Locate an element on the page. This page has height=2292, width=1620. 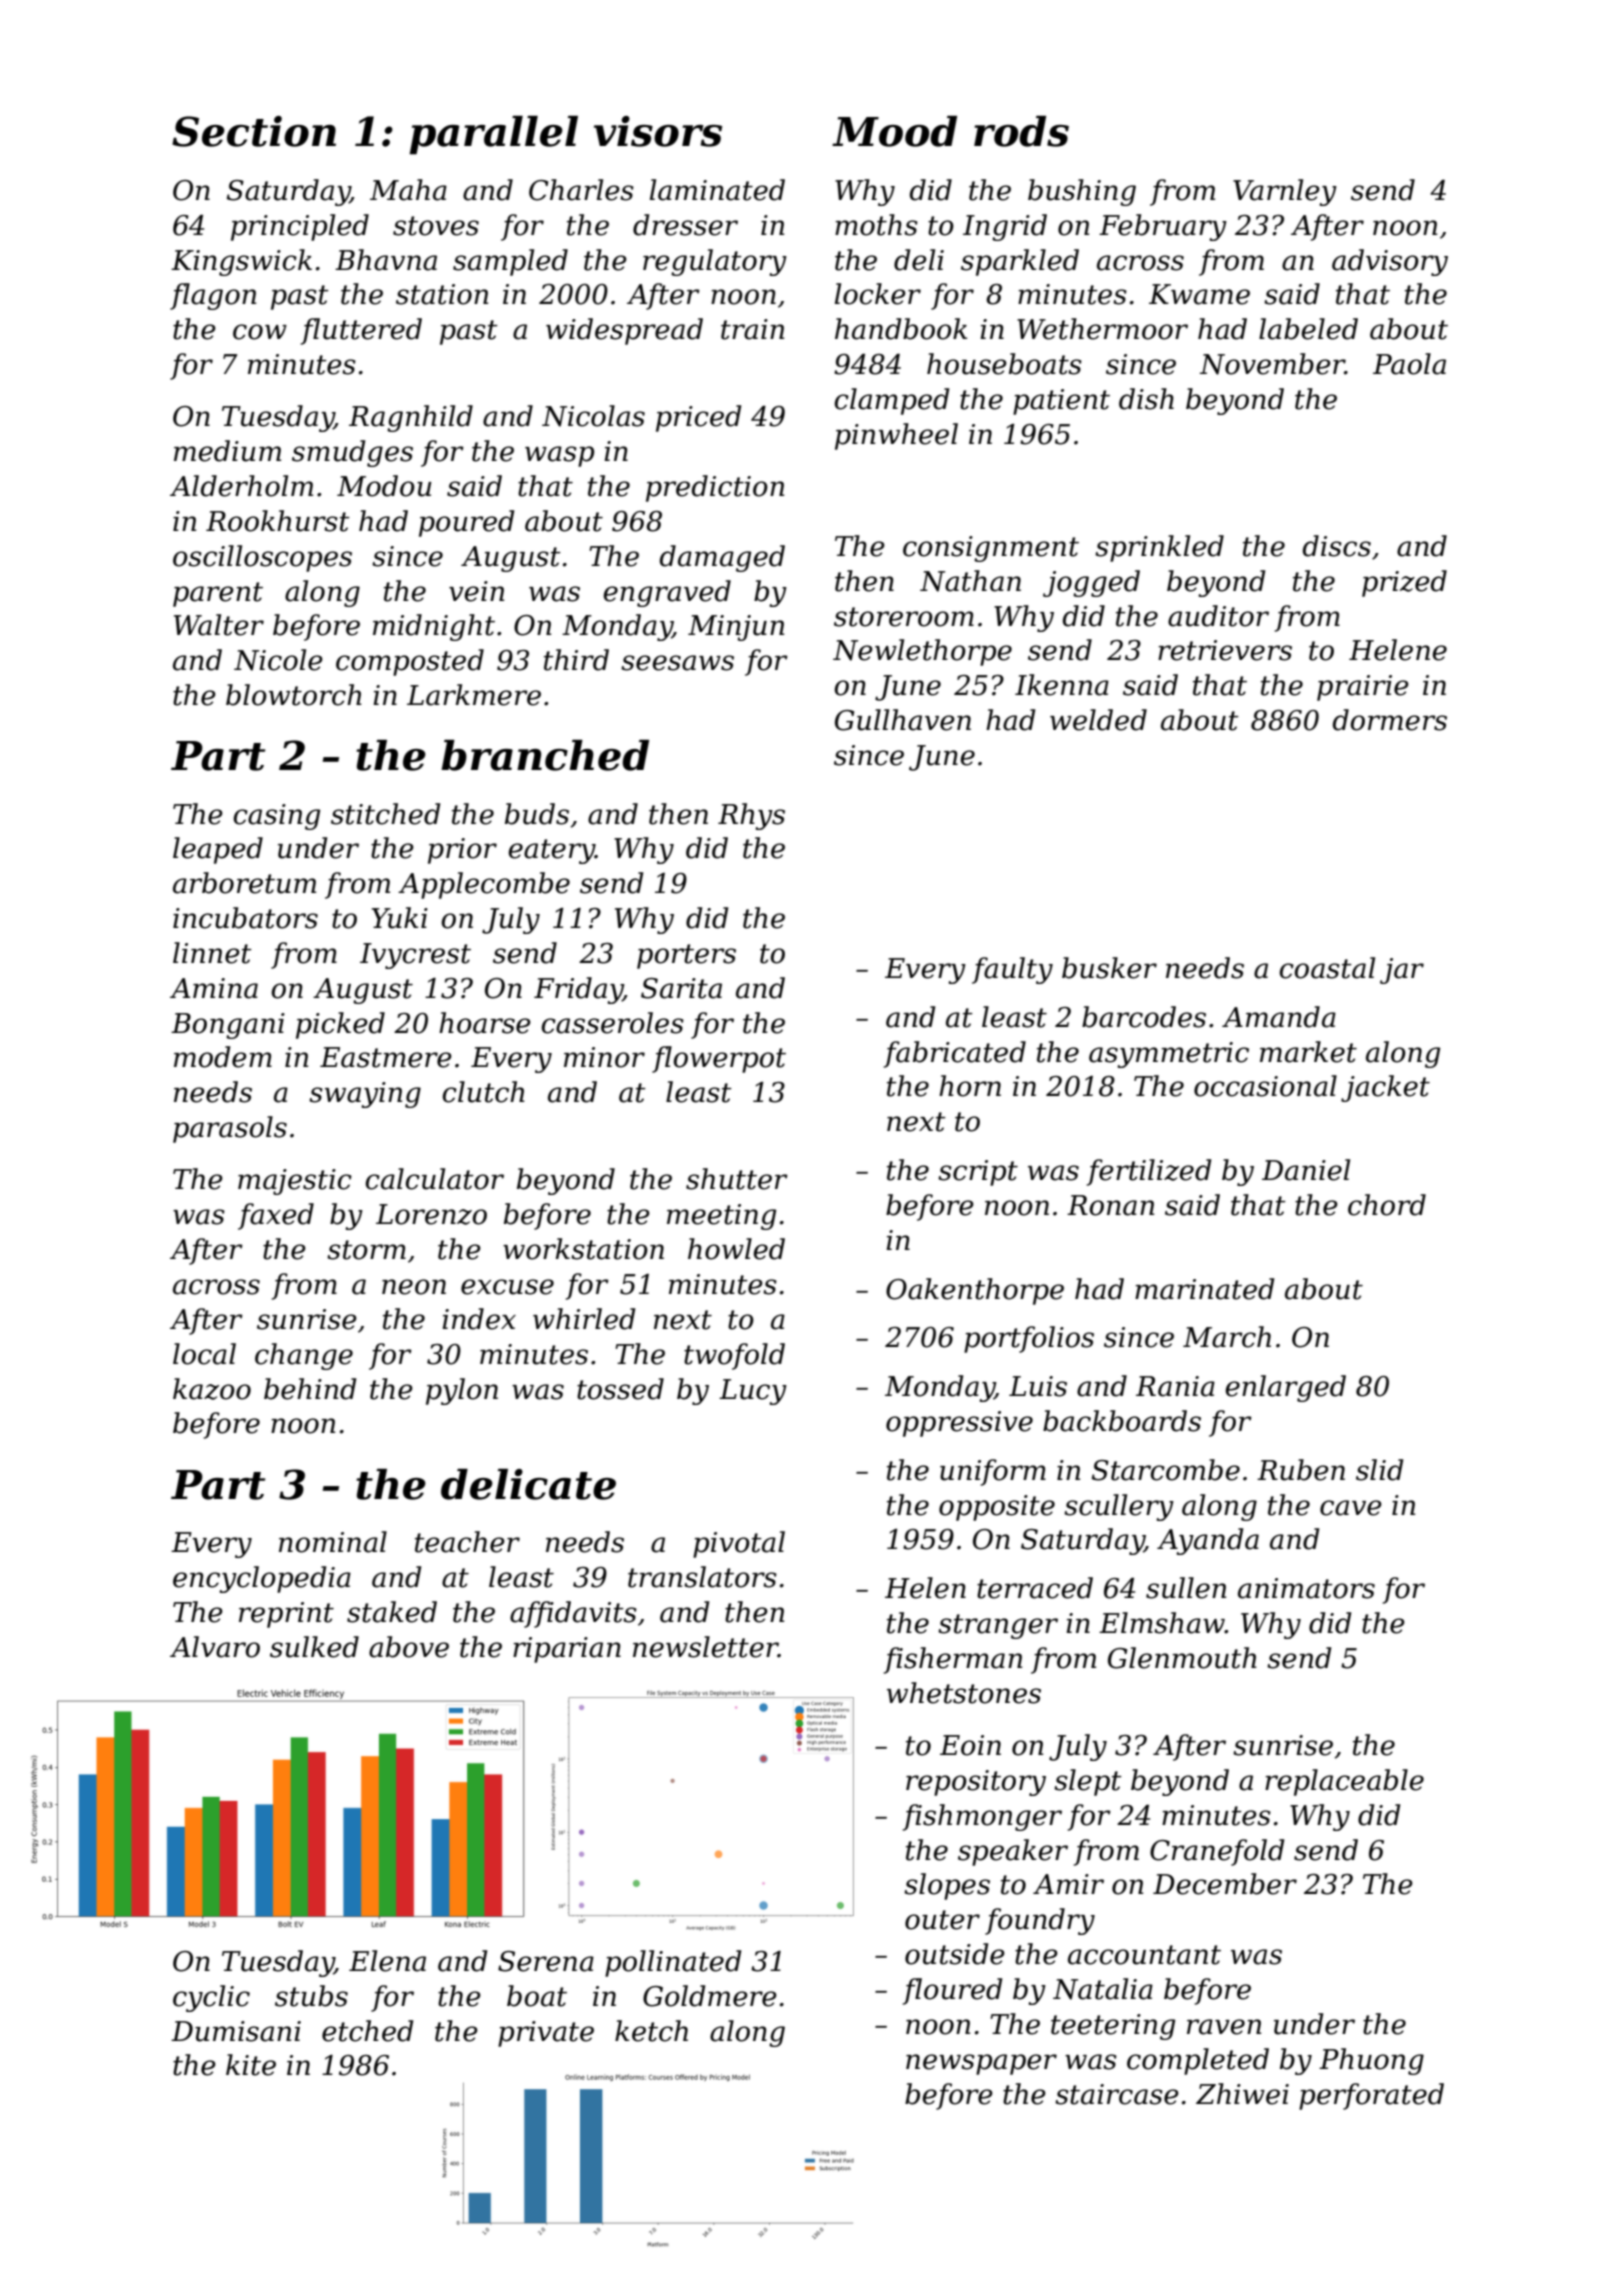
scullery is located at coordinates (1119, 1507).
